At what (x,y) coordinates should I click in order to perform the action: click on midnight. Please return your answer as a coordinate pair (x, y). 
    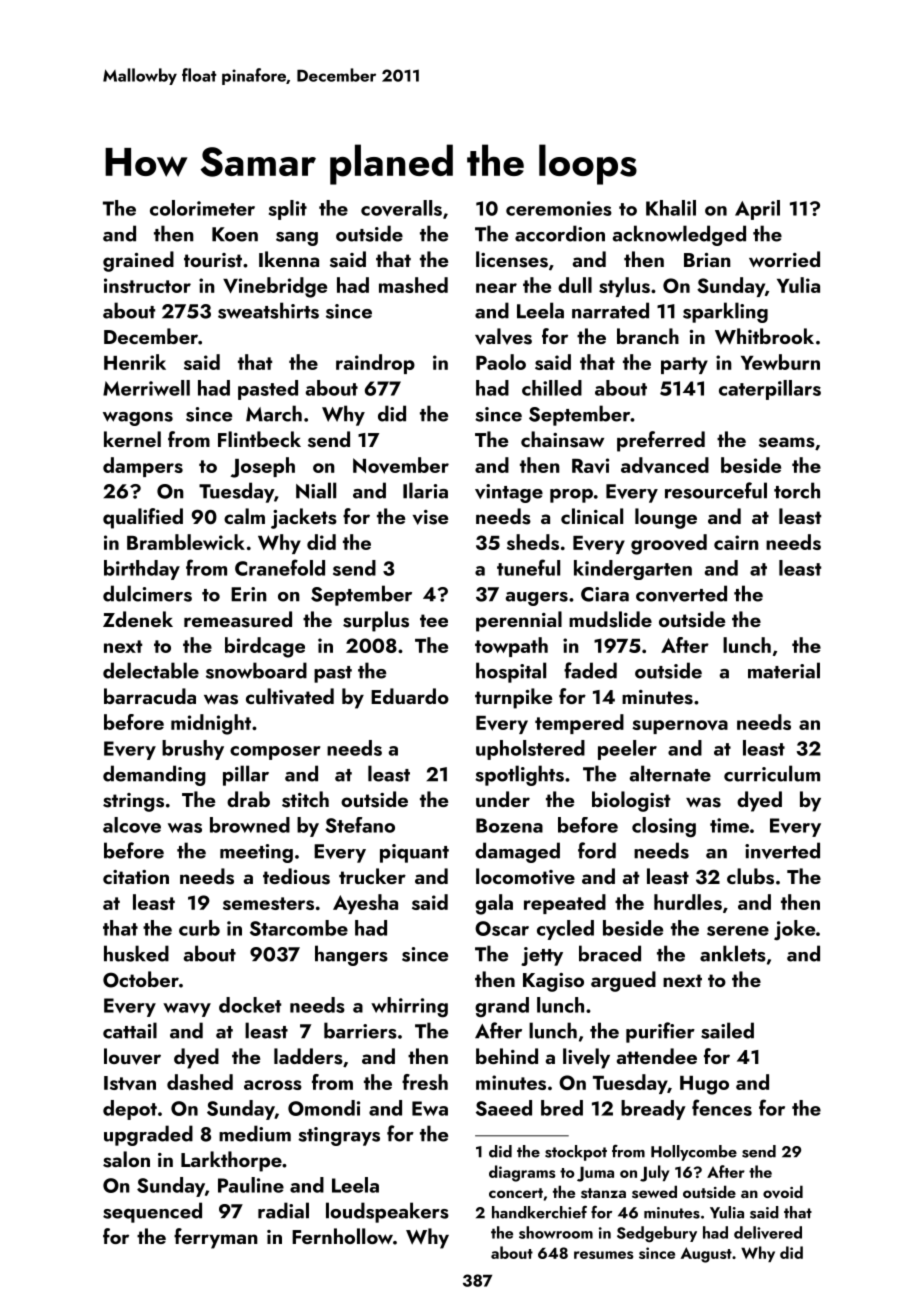
    Looking at the image, I should click on (211, 724).
